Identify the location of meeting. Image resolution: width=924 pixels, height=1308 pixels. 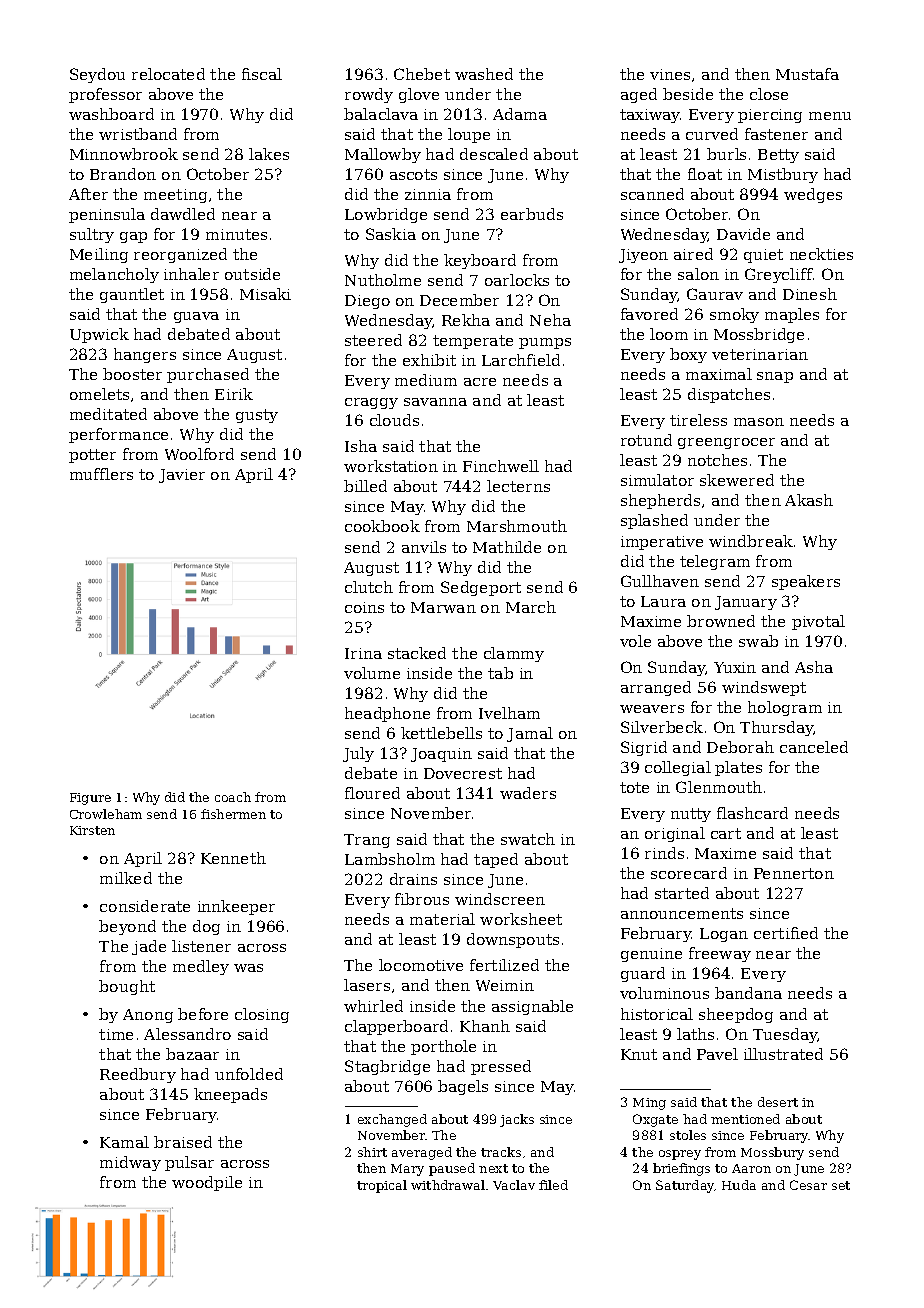
(175, 196).
